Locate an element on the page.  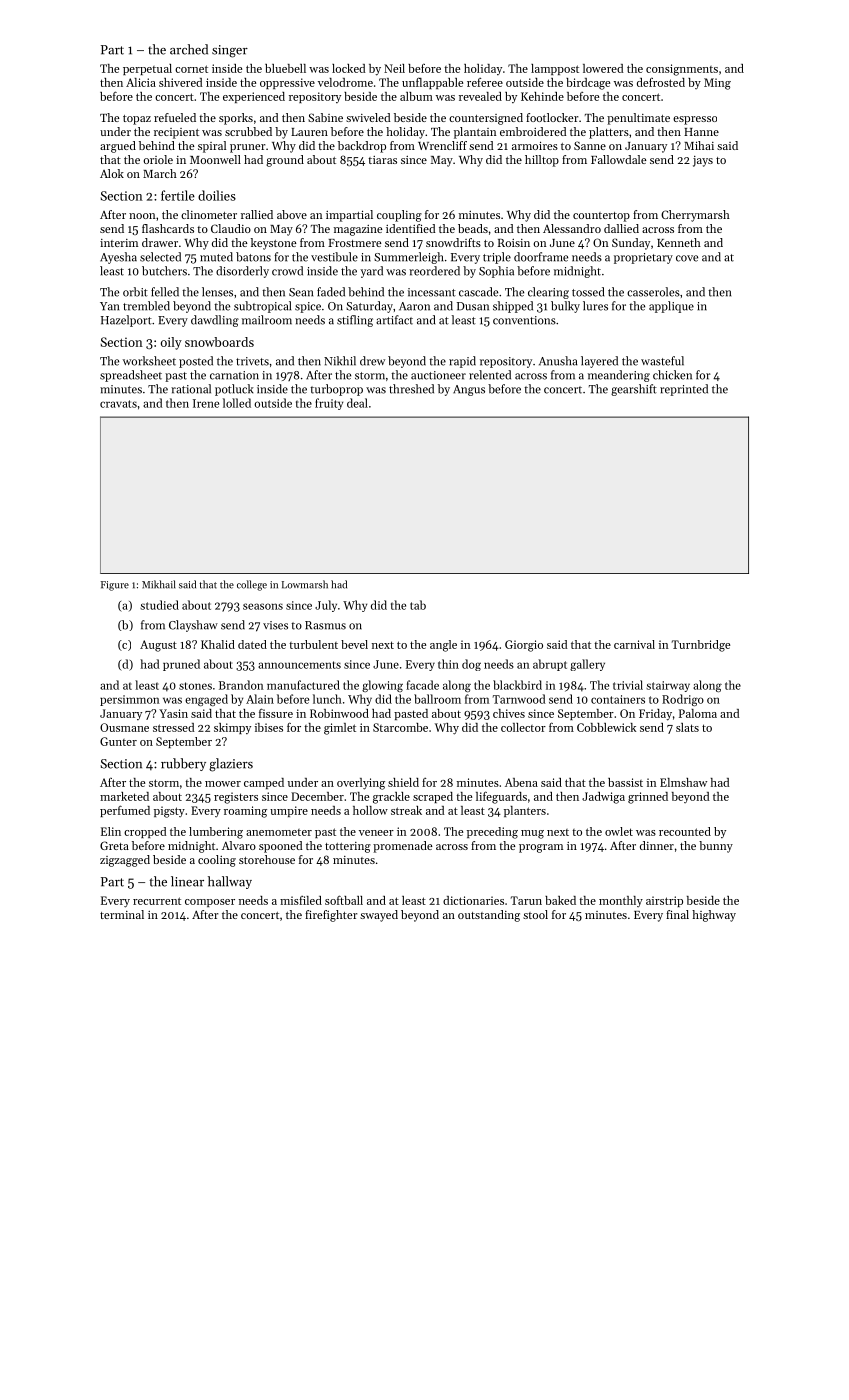
footlocker is located at coordinates (552, 117).
